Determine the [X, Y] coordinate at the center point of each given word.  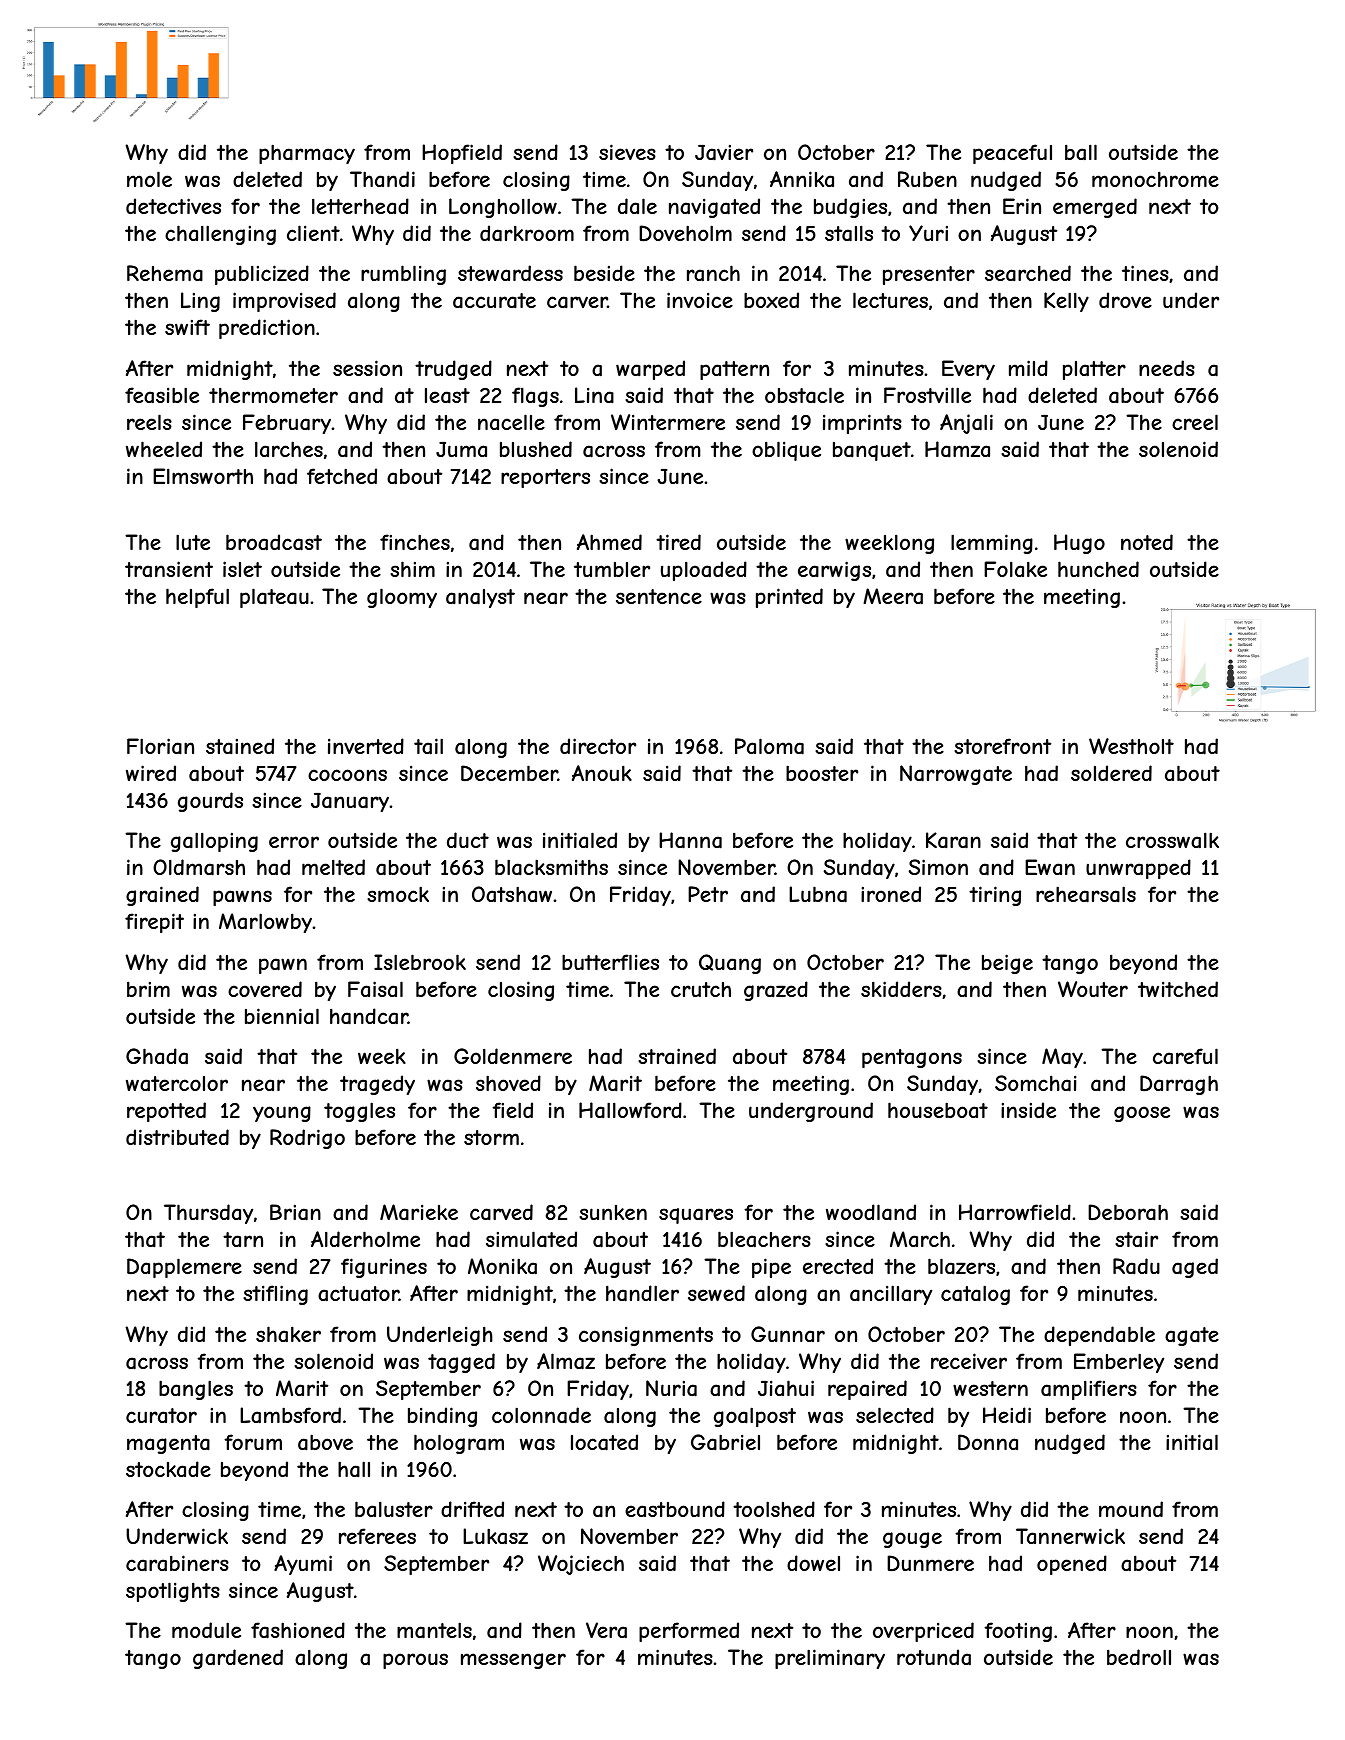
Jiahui [786, 1388]
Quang [730, 964]
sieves [627, 152]
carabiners [177, 1563]
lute [193, 542]
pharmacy [307, 154]
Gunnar [788, 1334]
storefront [1002, 746]
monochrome [1155, 179]
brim [148, 989]
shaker [288, 1334]
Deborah [1128, 1212]
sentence [659, 596]
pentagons [912, 1058]
